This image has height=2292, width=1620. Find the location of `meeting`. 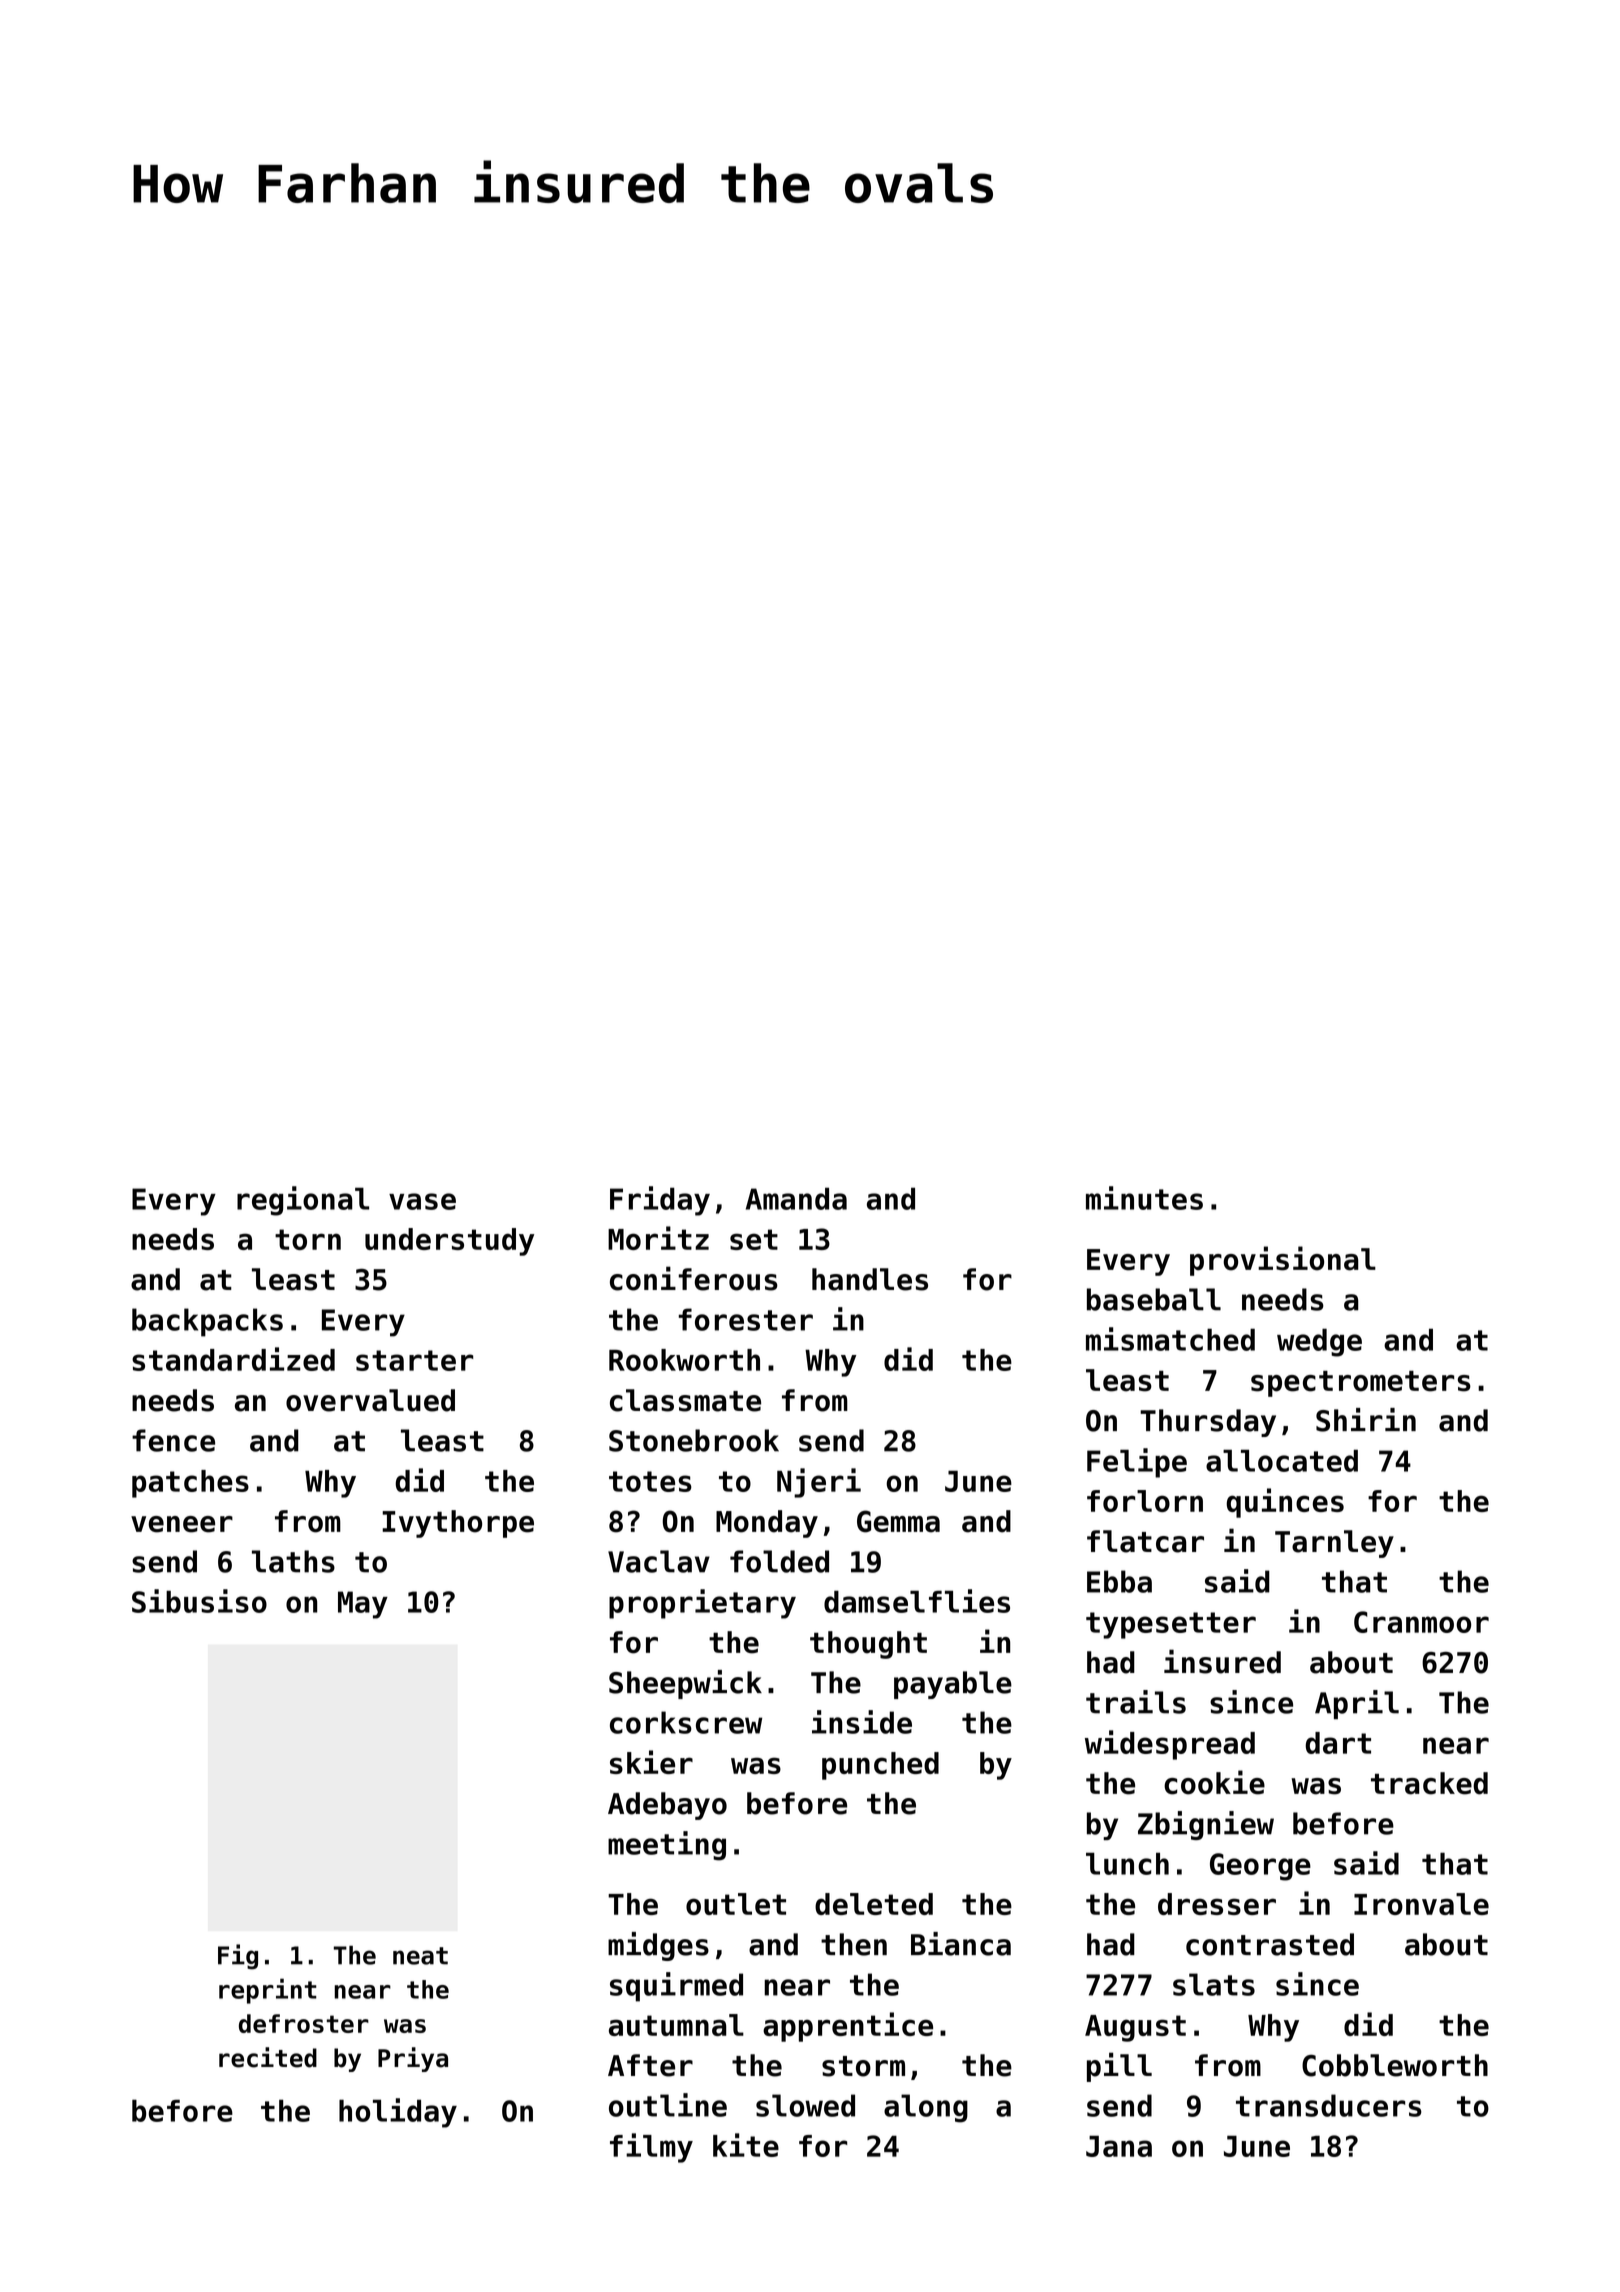

meeting is located at coordinates (667, 1846).
